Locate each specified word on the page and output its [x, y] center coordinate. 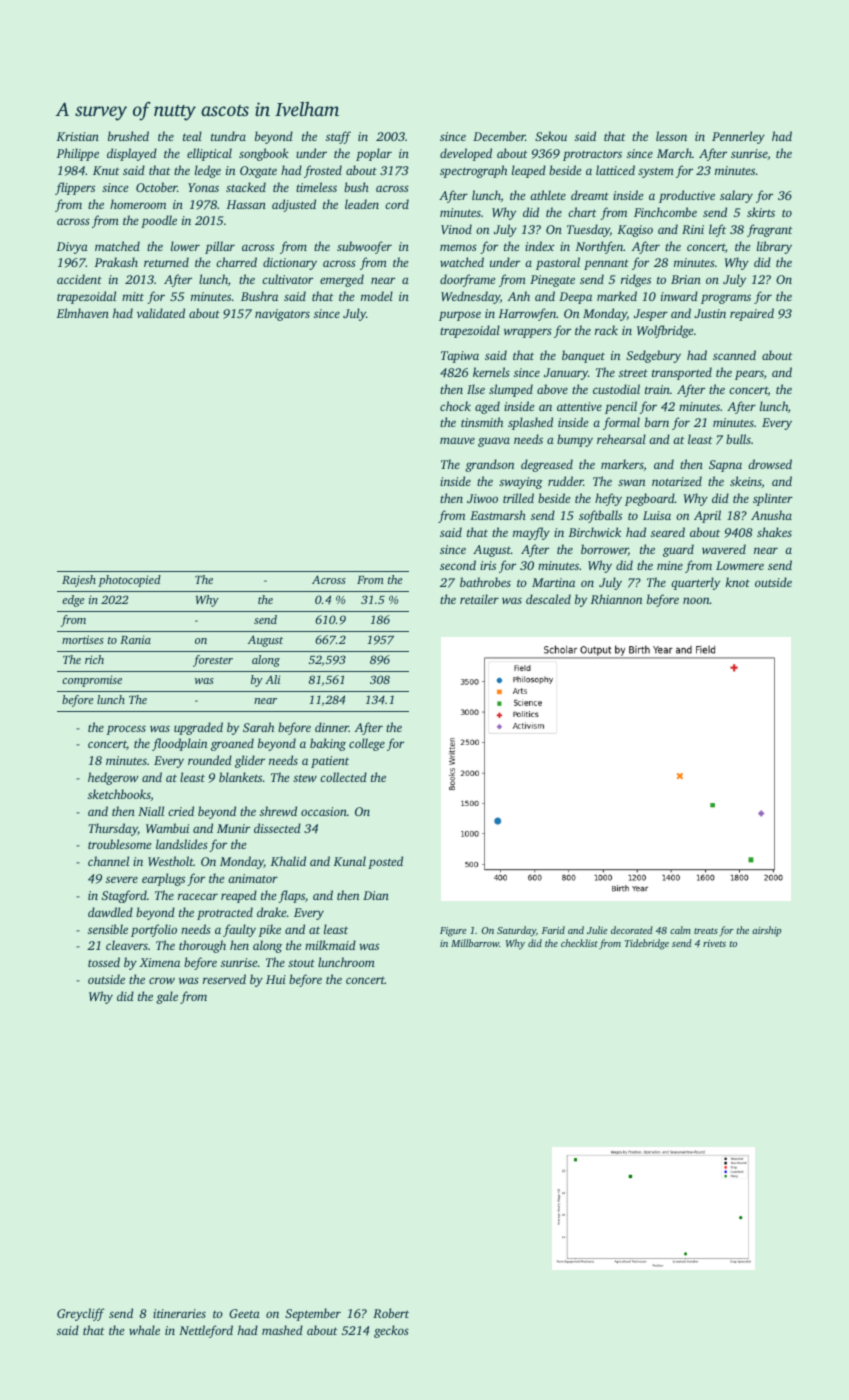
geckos [391, 1331]
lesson [671, 136]
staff [338, 137]
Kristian [77, 136]
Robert [391, 1313]
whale [144, 1330]
